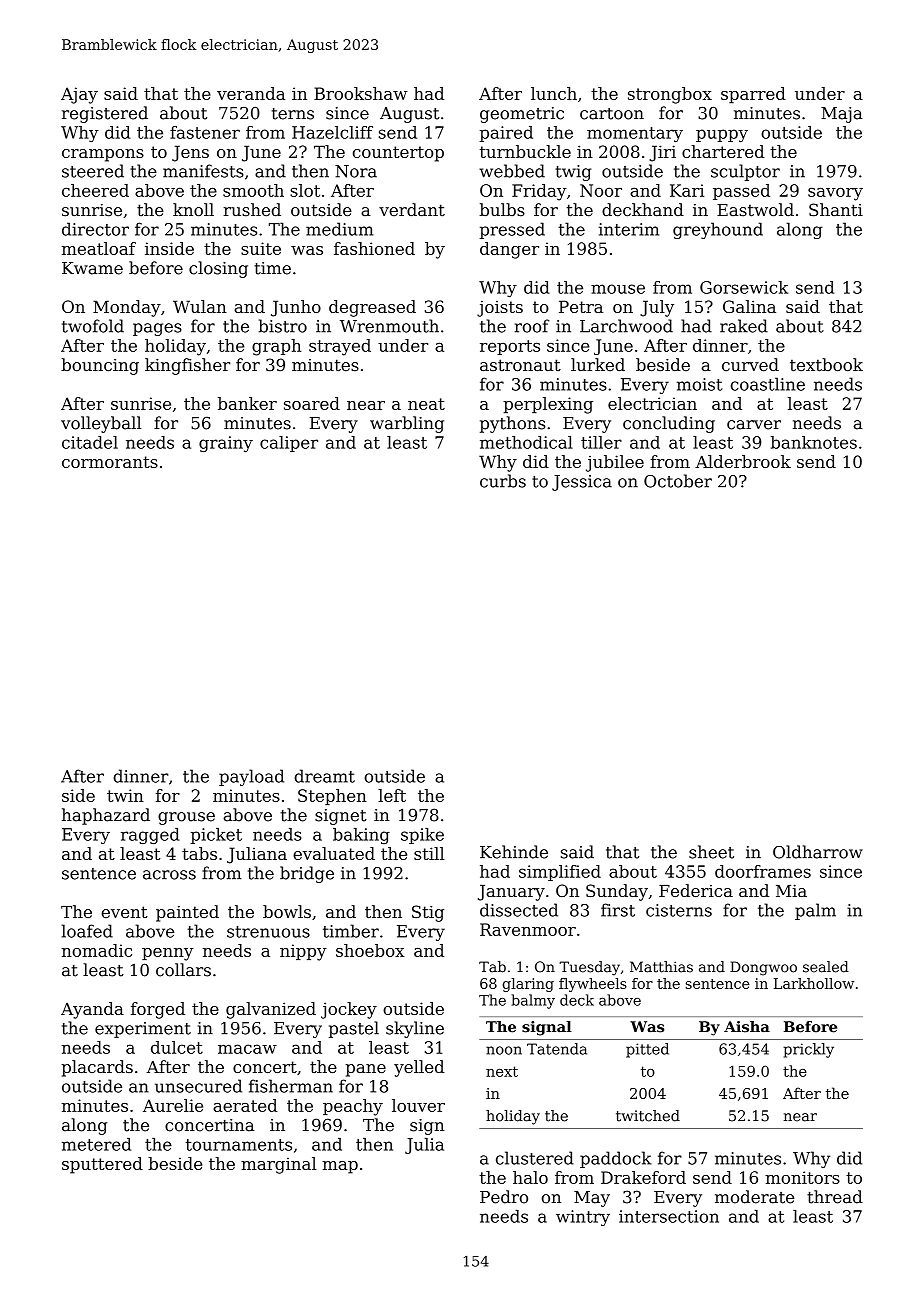 The image size is (924, 1308). Describe the element at coordinates (836, 210) in the image. I see `Shanti` at that location.
